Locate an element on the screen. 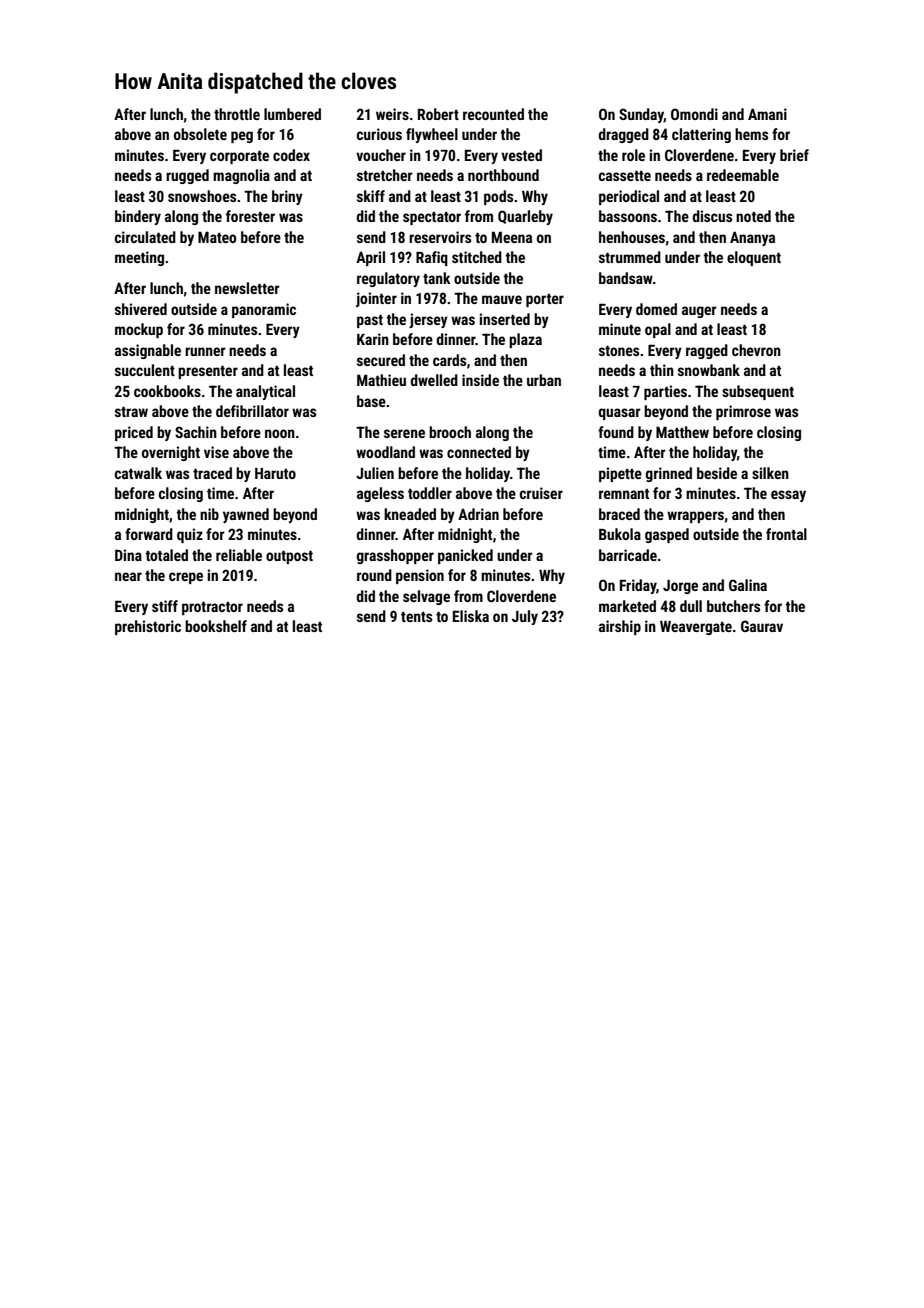 The image size is (924, 1308). weirs is located at coordinates (392, 114).
